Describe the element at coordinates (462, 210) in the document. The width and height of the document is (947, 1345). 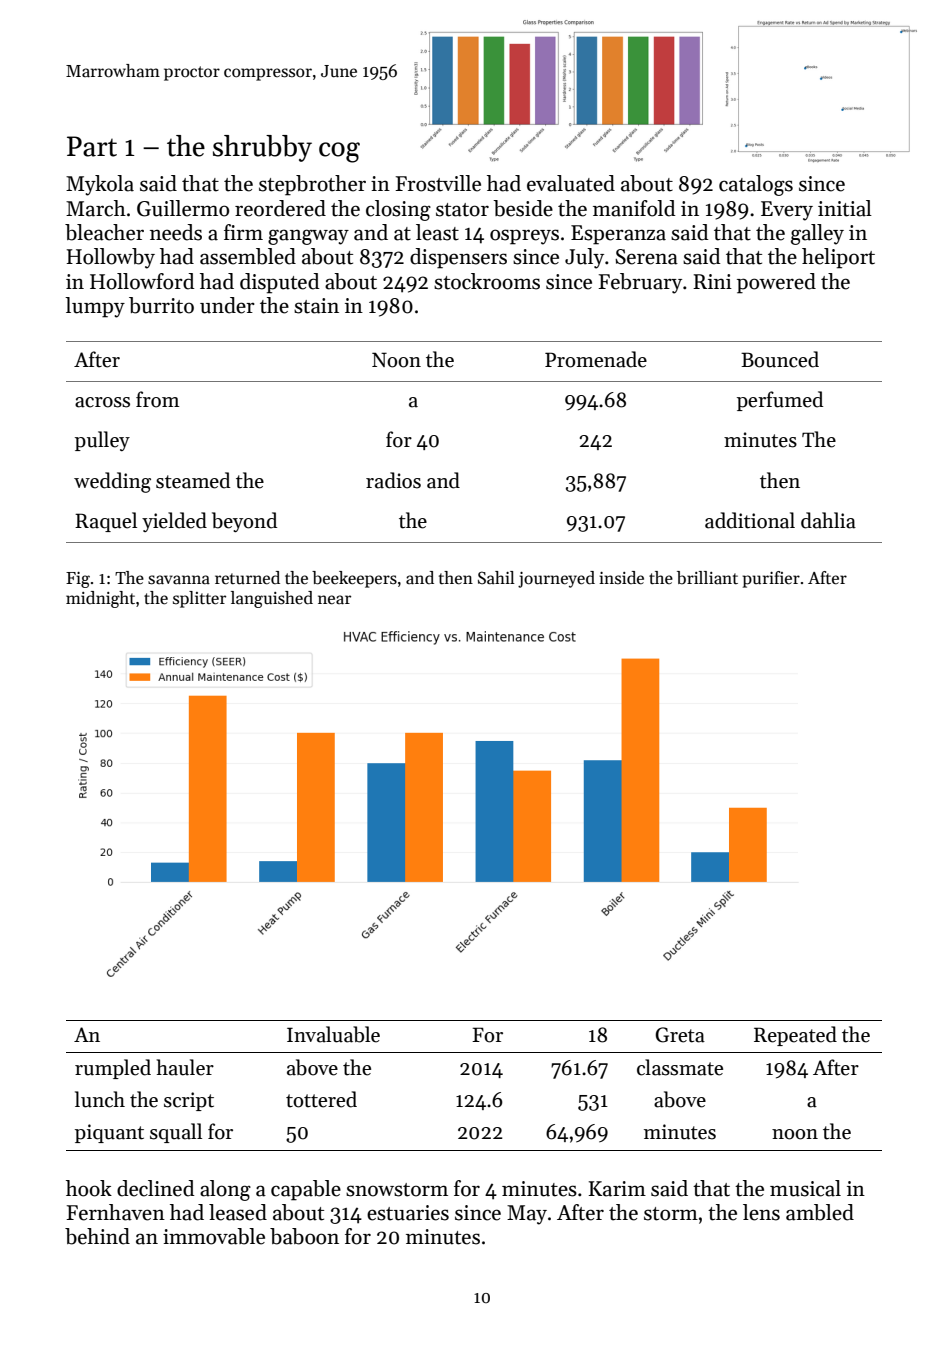
I see `stator` at that location.
